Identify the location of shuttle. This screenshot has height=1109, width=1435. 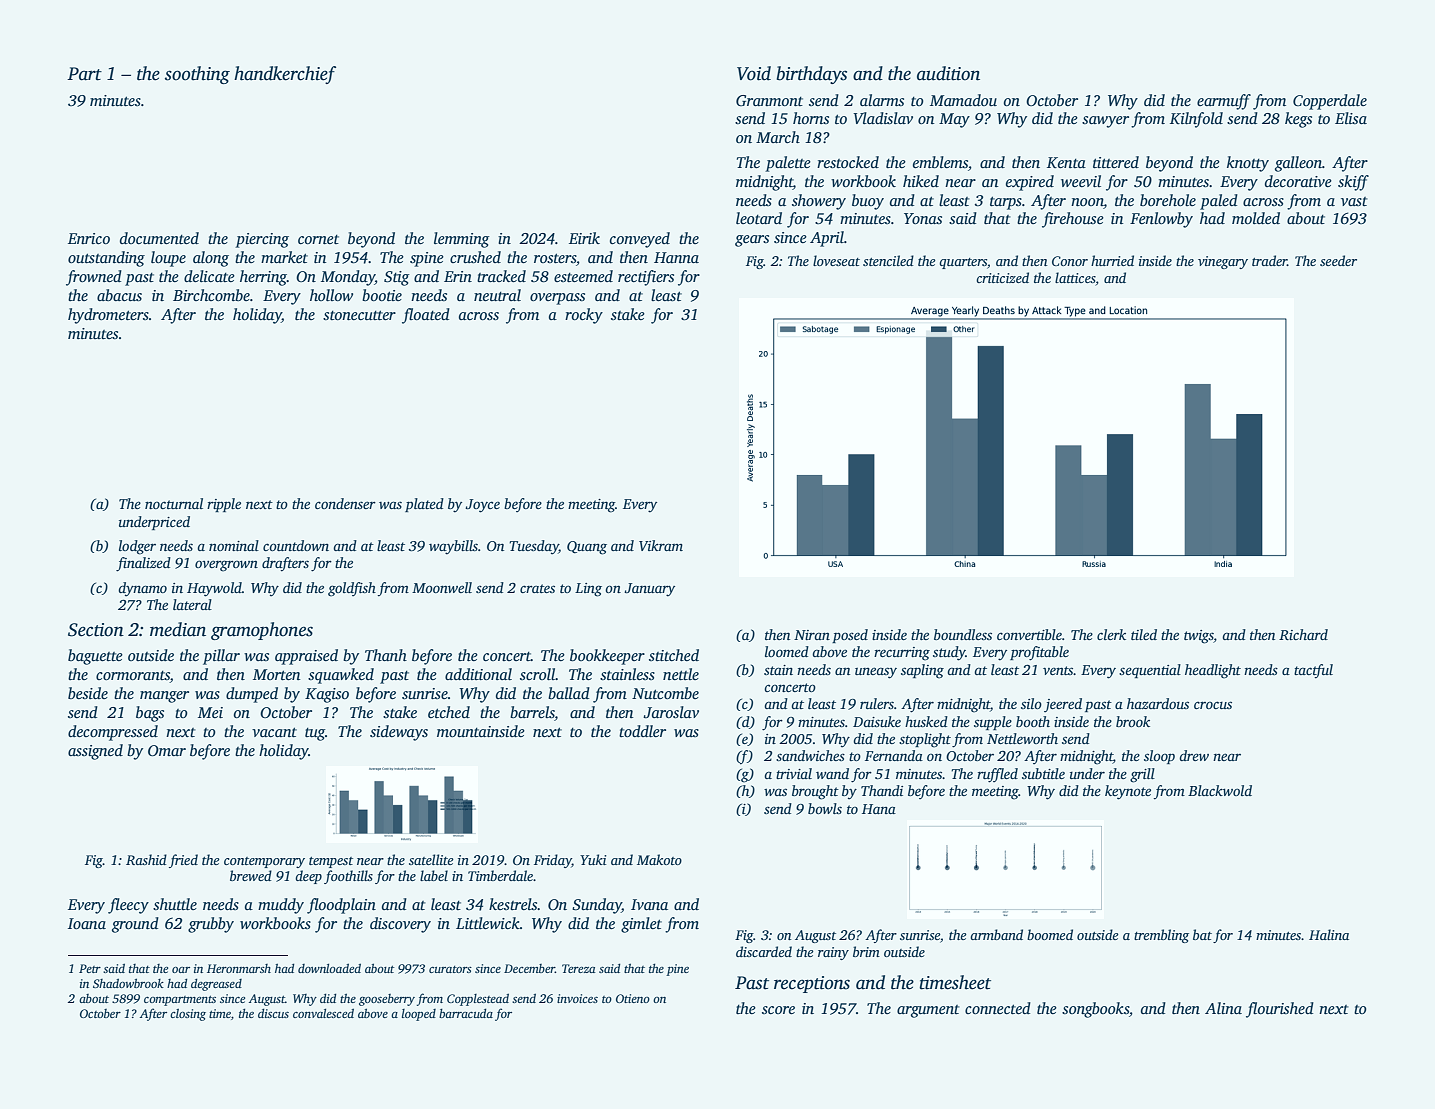
(175, 904).
